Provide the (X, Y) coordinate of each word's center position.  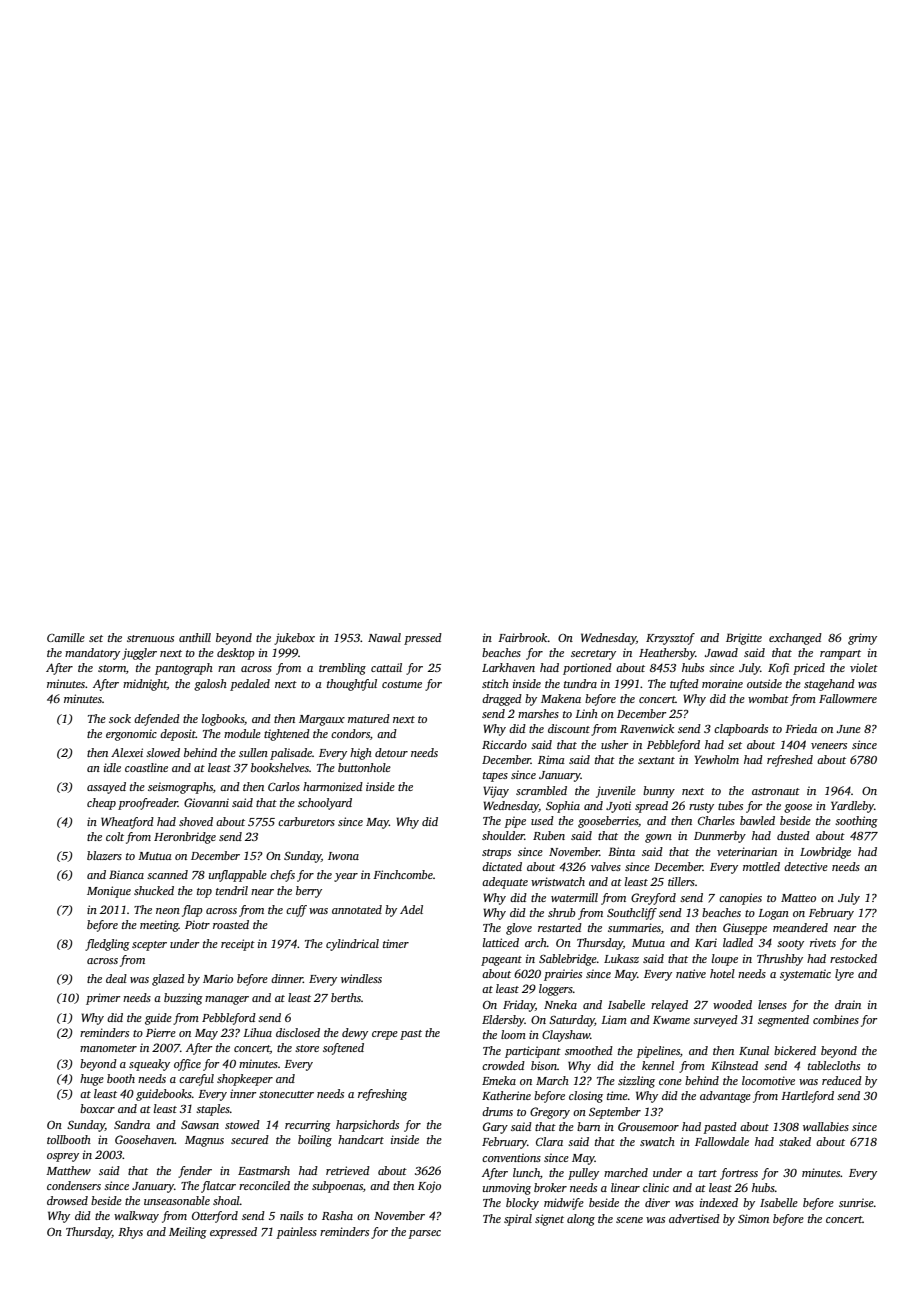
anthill (195, 637)
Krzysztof (670, 639)
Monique (109, 892)
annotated (357, 909)
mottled (761, 866)
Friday (519, 1006)
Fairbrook (523, 637)
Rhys (130, 1233)
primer (103, 999)
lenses (772, 1004)
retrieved (348, 1170)
